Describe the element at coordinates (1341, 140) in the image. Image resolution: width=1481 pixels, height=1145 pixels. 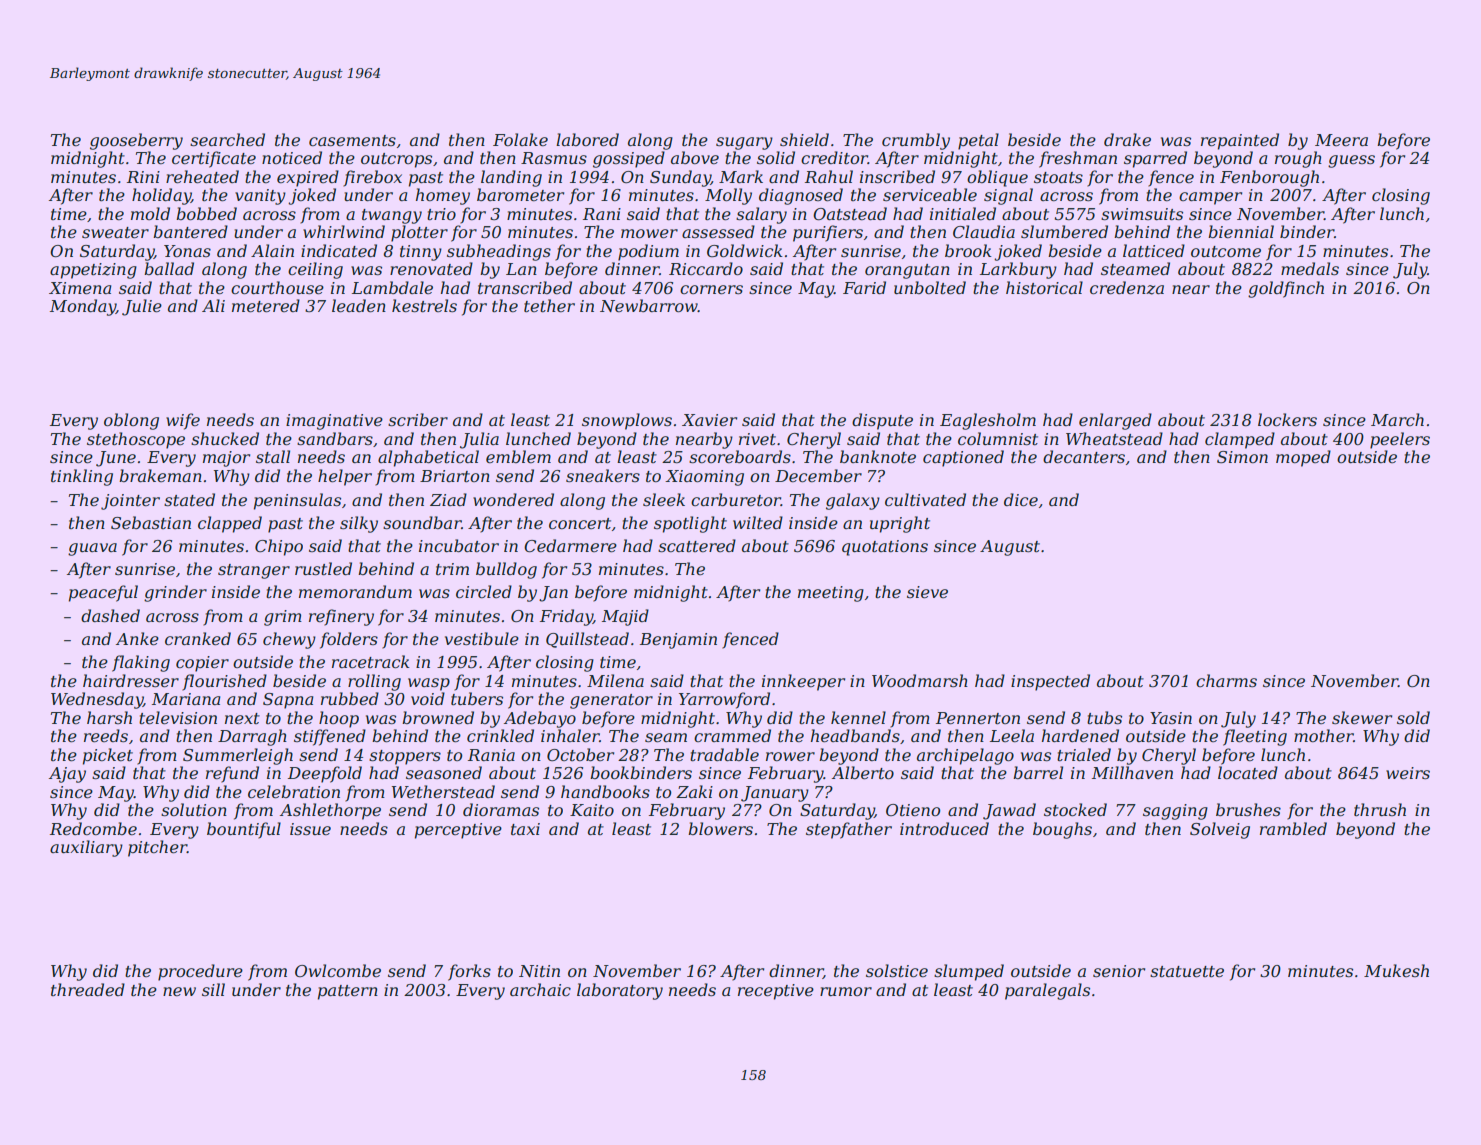
I see `Meera` at that location.
